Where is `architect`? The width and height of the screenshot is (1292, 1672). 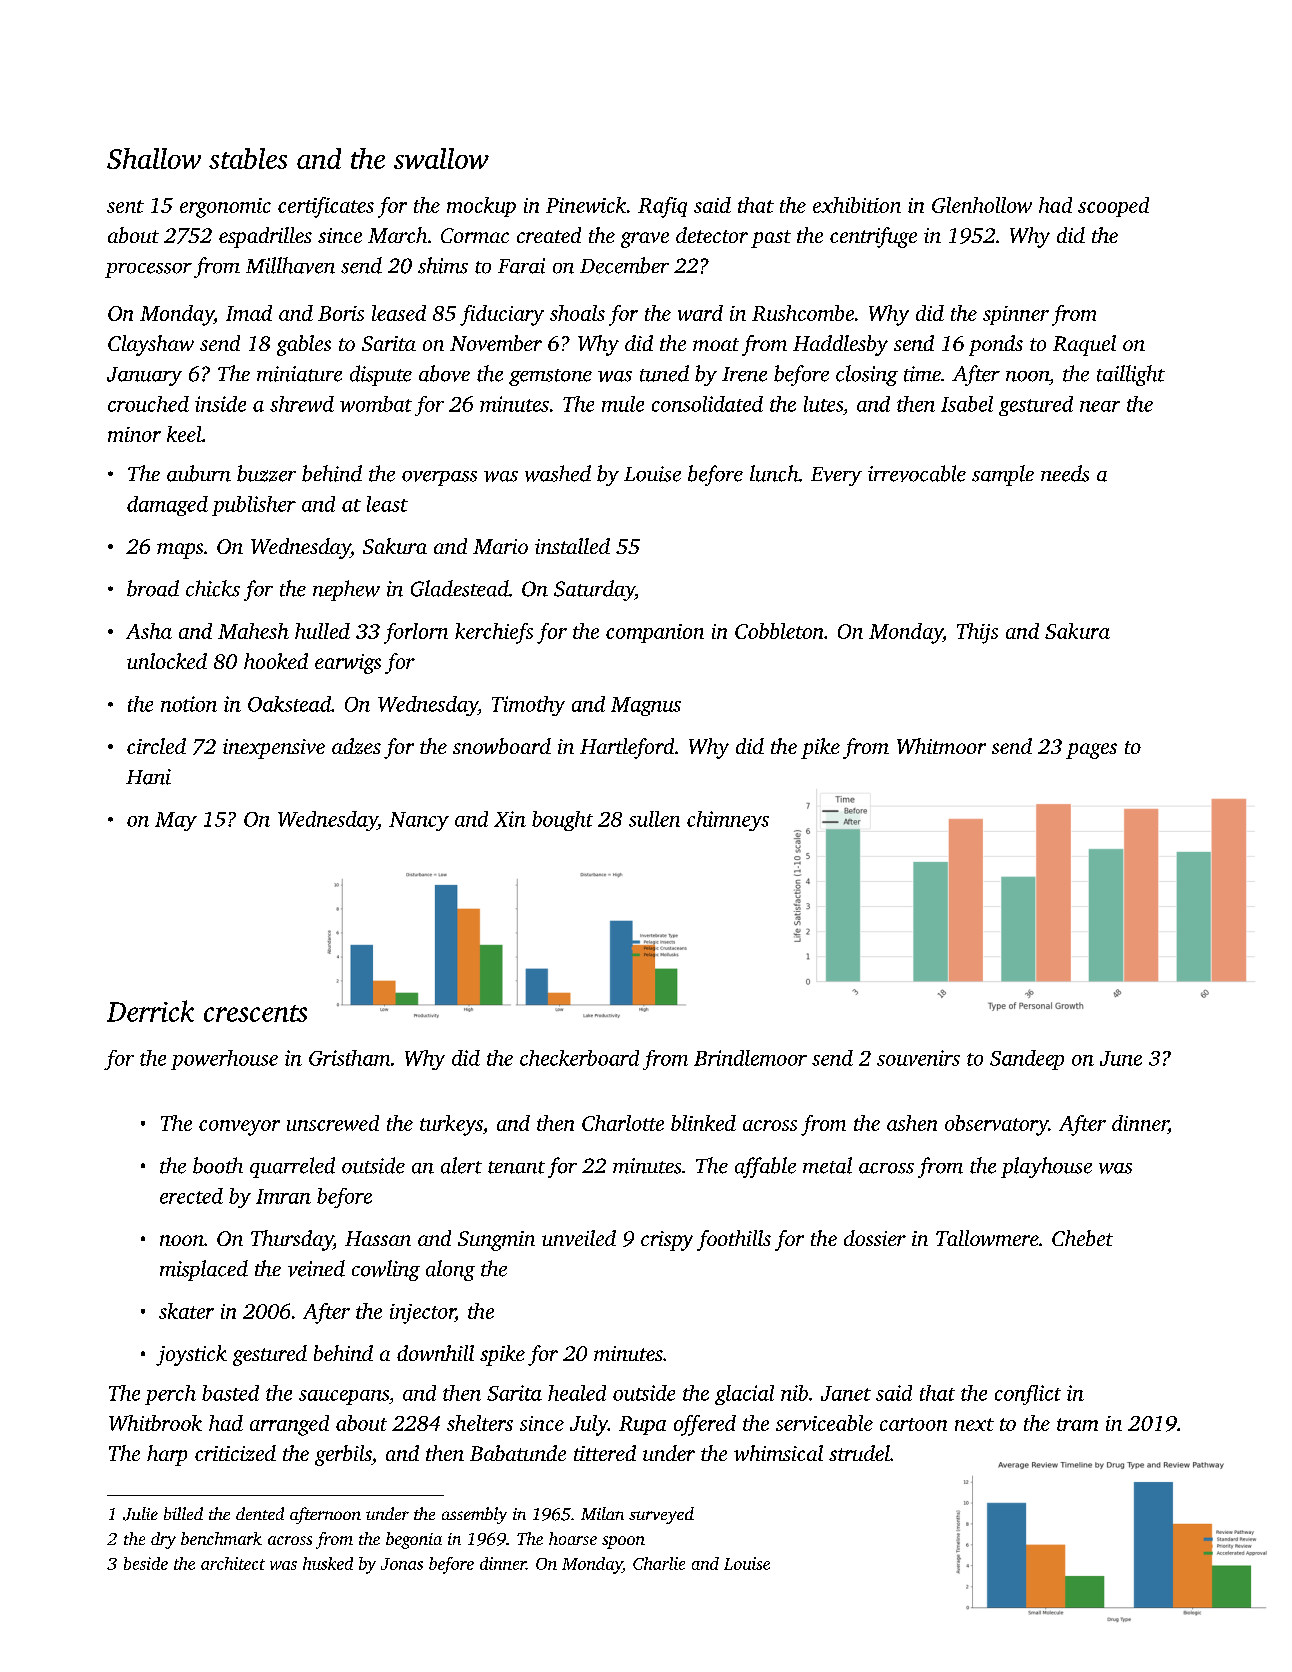
architect is located at coordinates (233, 1563).
